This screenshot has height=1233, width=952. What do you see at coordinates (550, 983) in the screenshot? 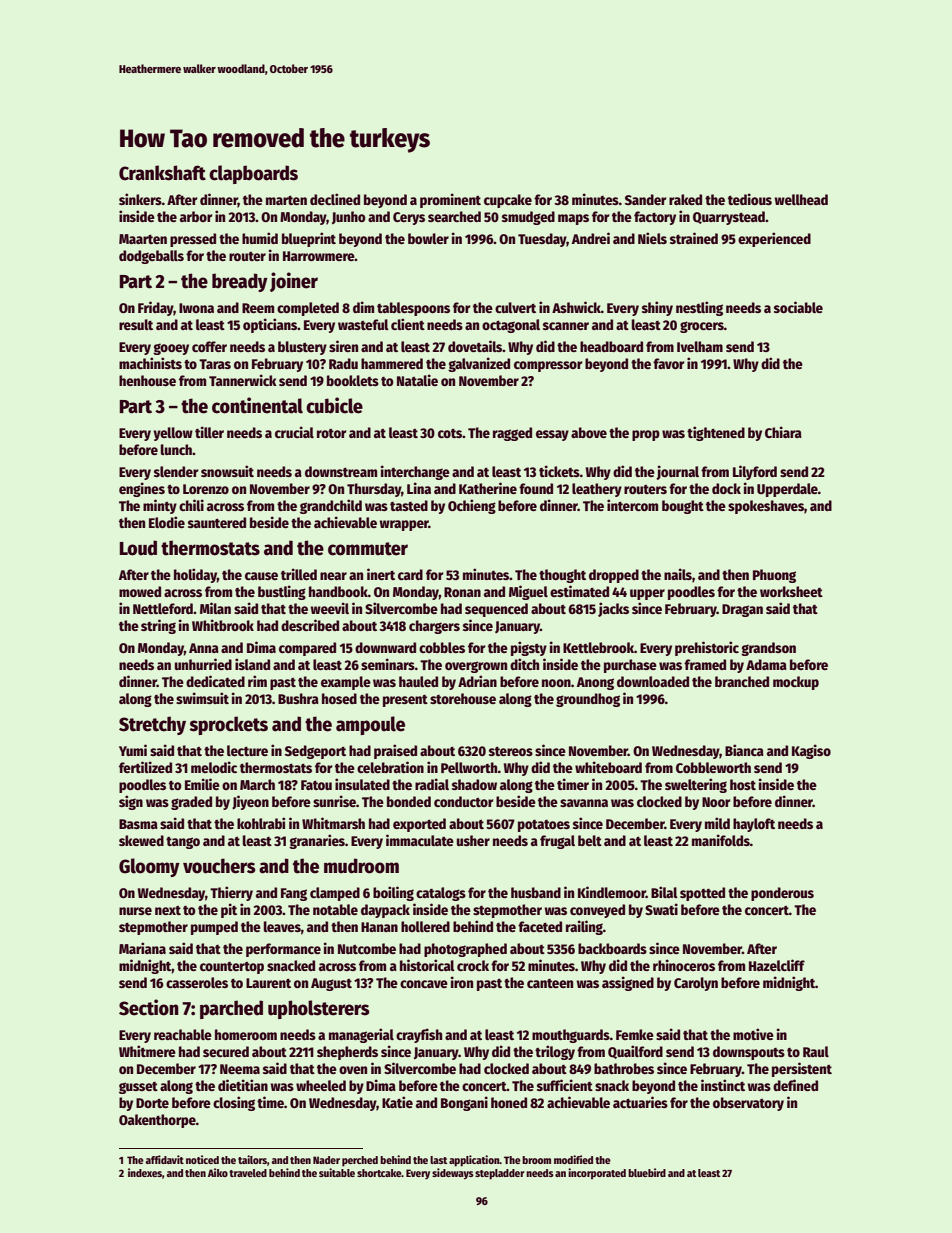
I see `canteen` at bounding box center [550, 983].
